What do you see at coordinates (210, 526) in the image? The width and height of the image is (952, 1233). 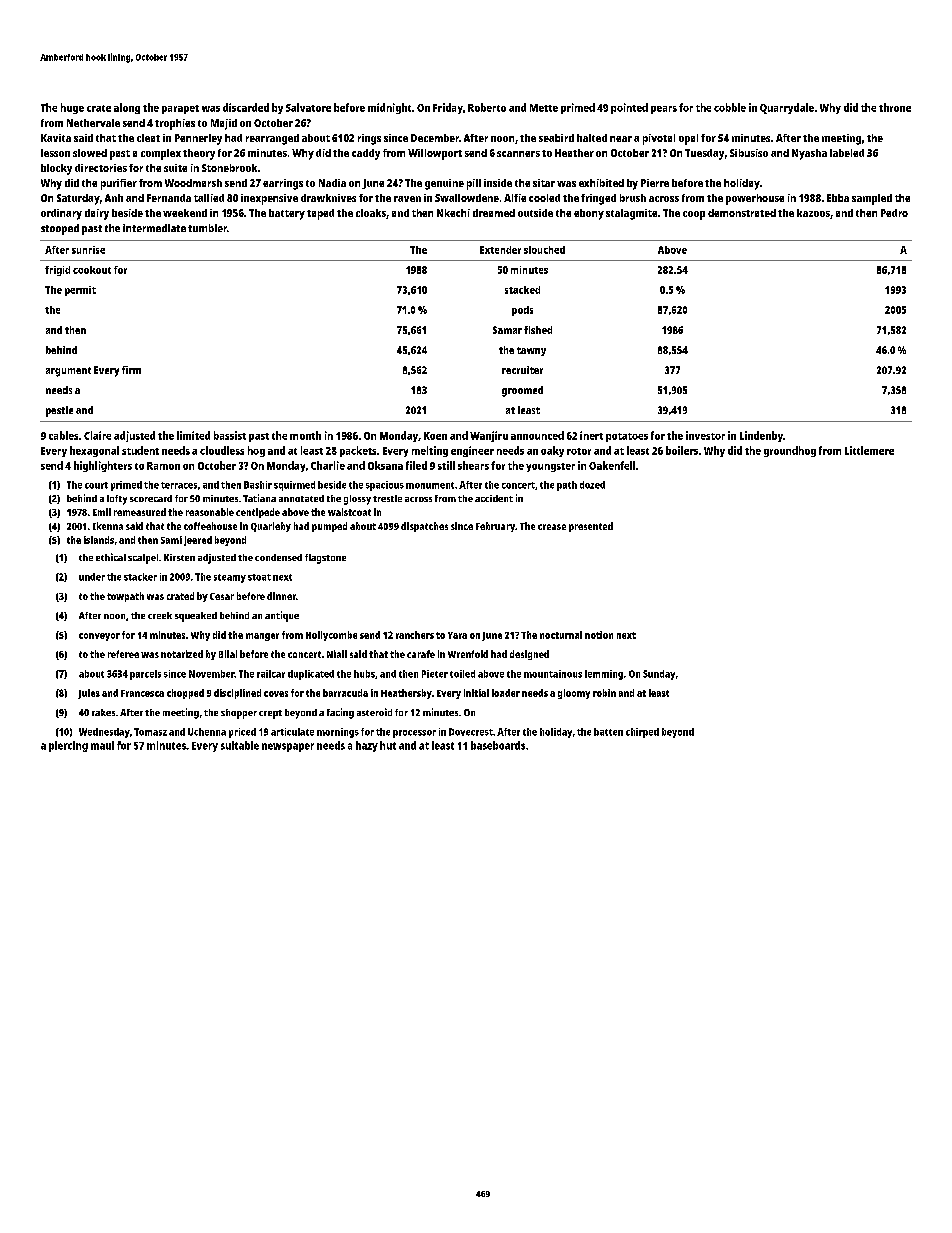 I see `coffeehouse` at bounding box center [210, 526].
